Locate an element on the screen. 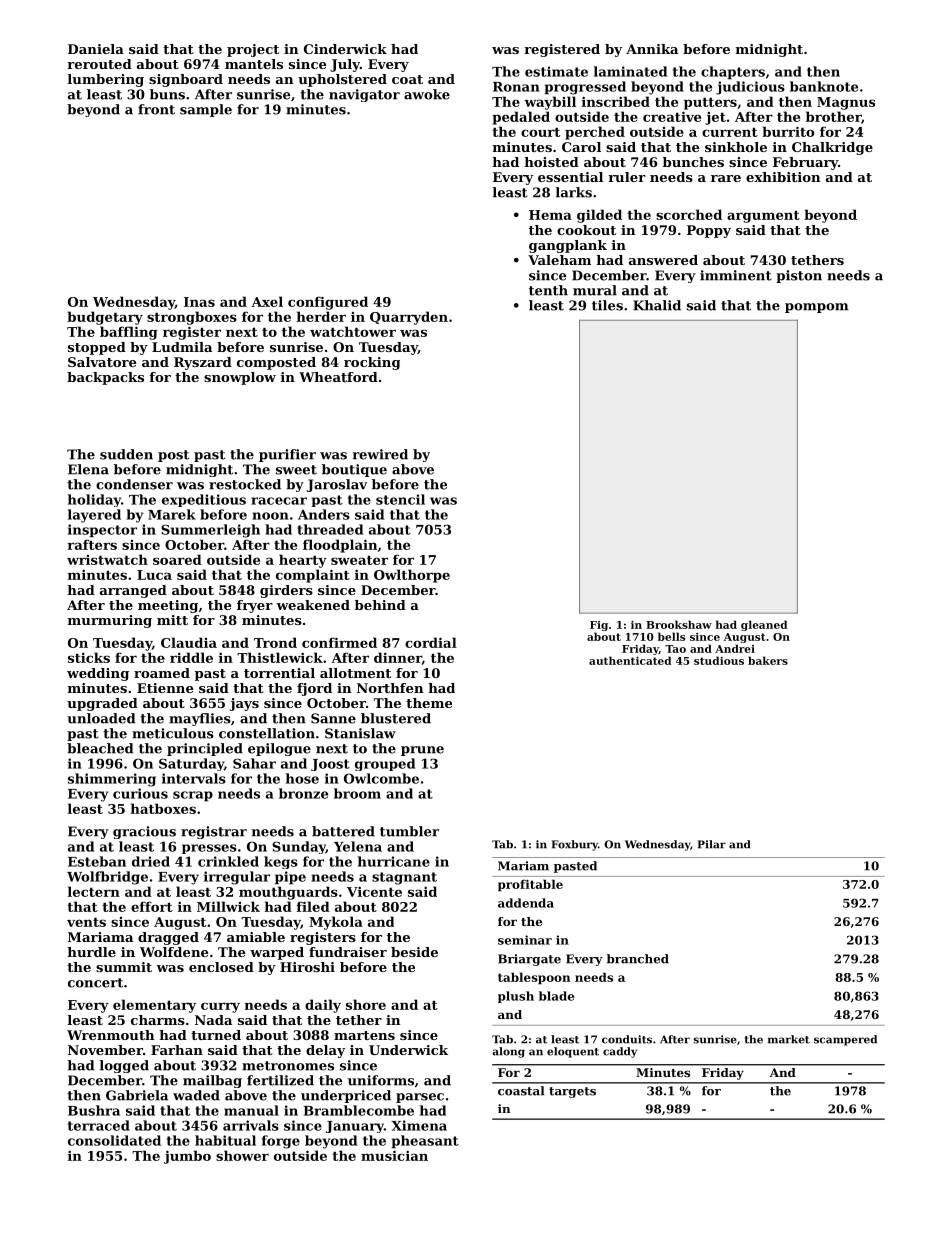 This screenshot has height=1233, width=952. layered is located at coordinates (94, 516).
